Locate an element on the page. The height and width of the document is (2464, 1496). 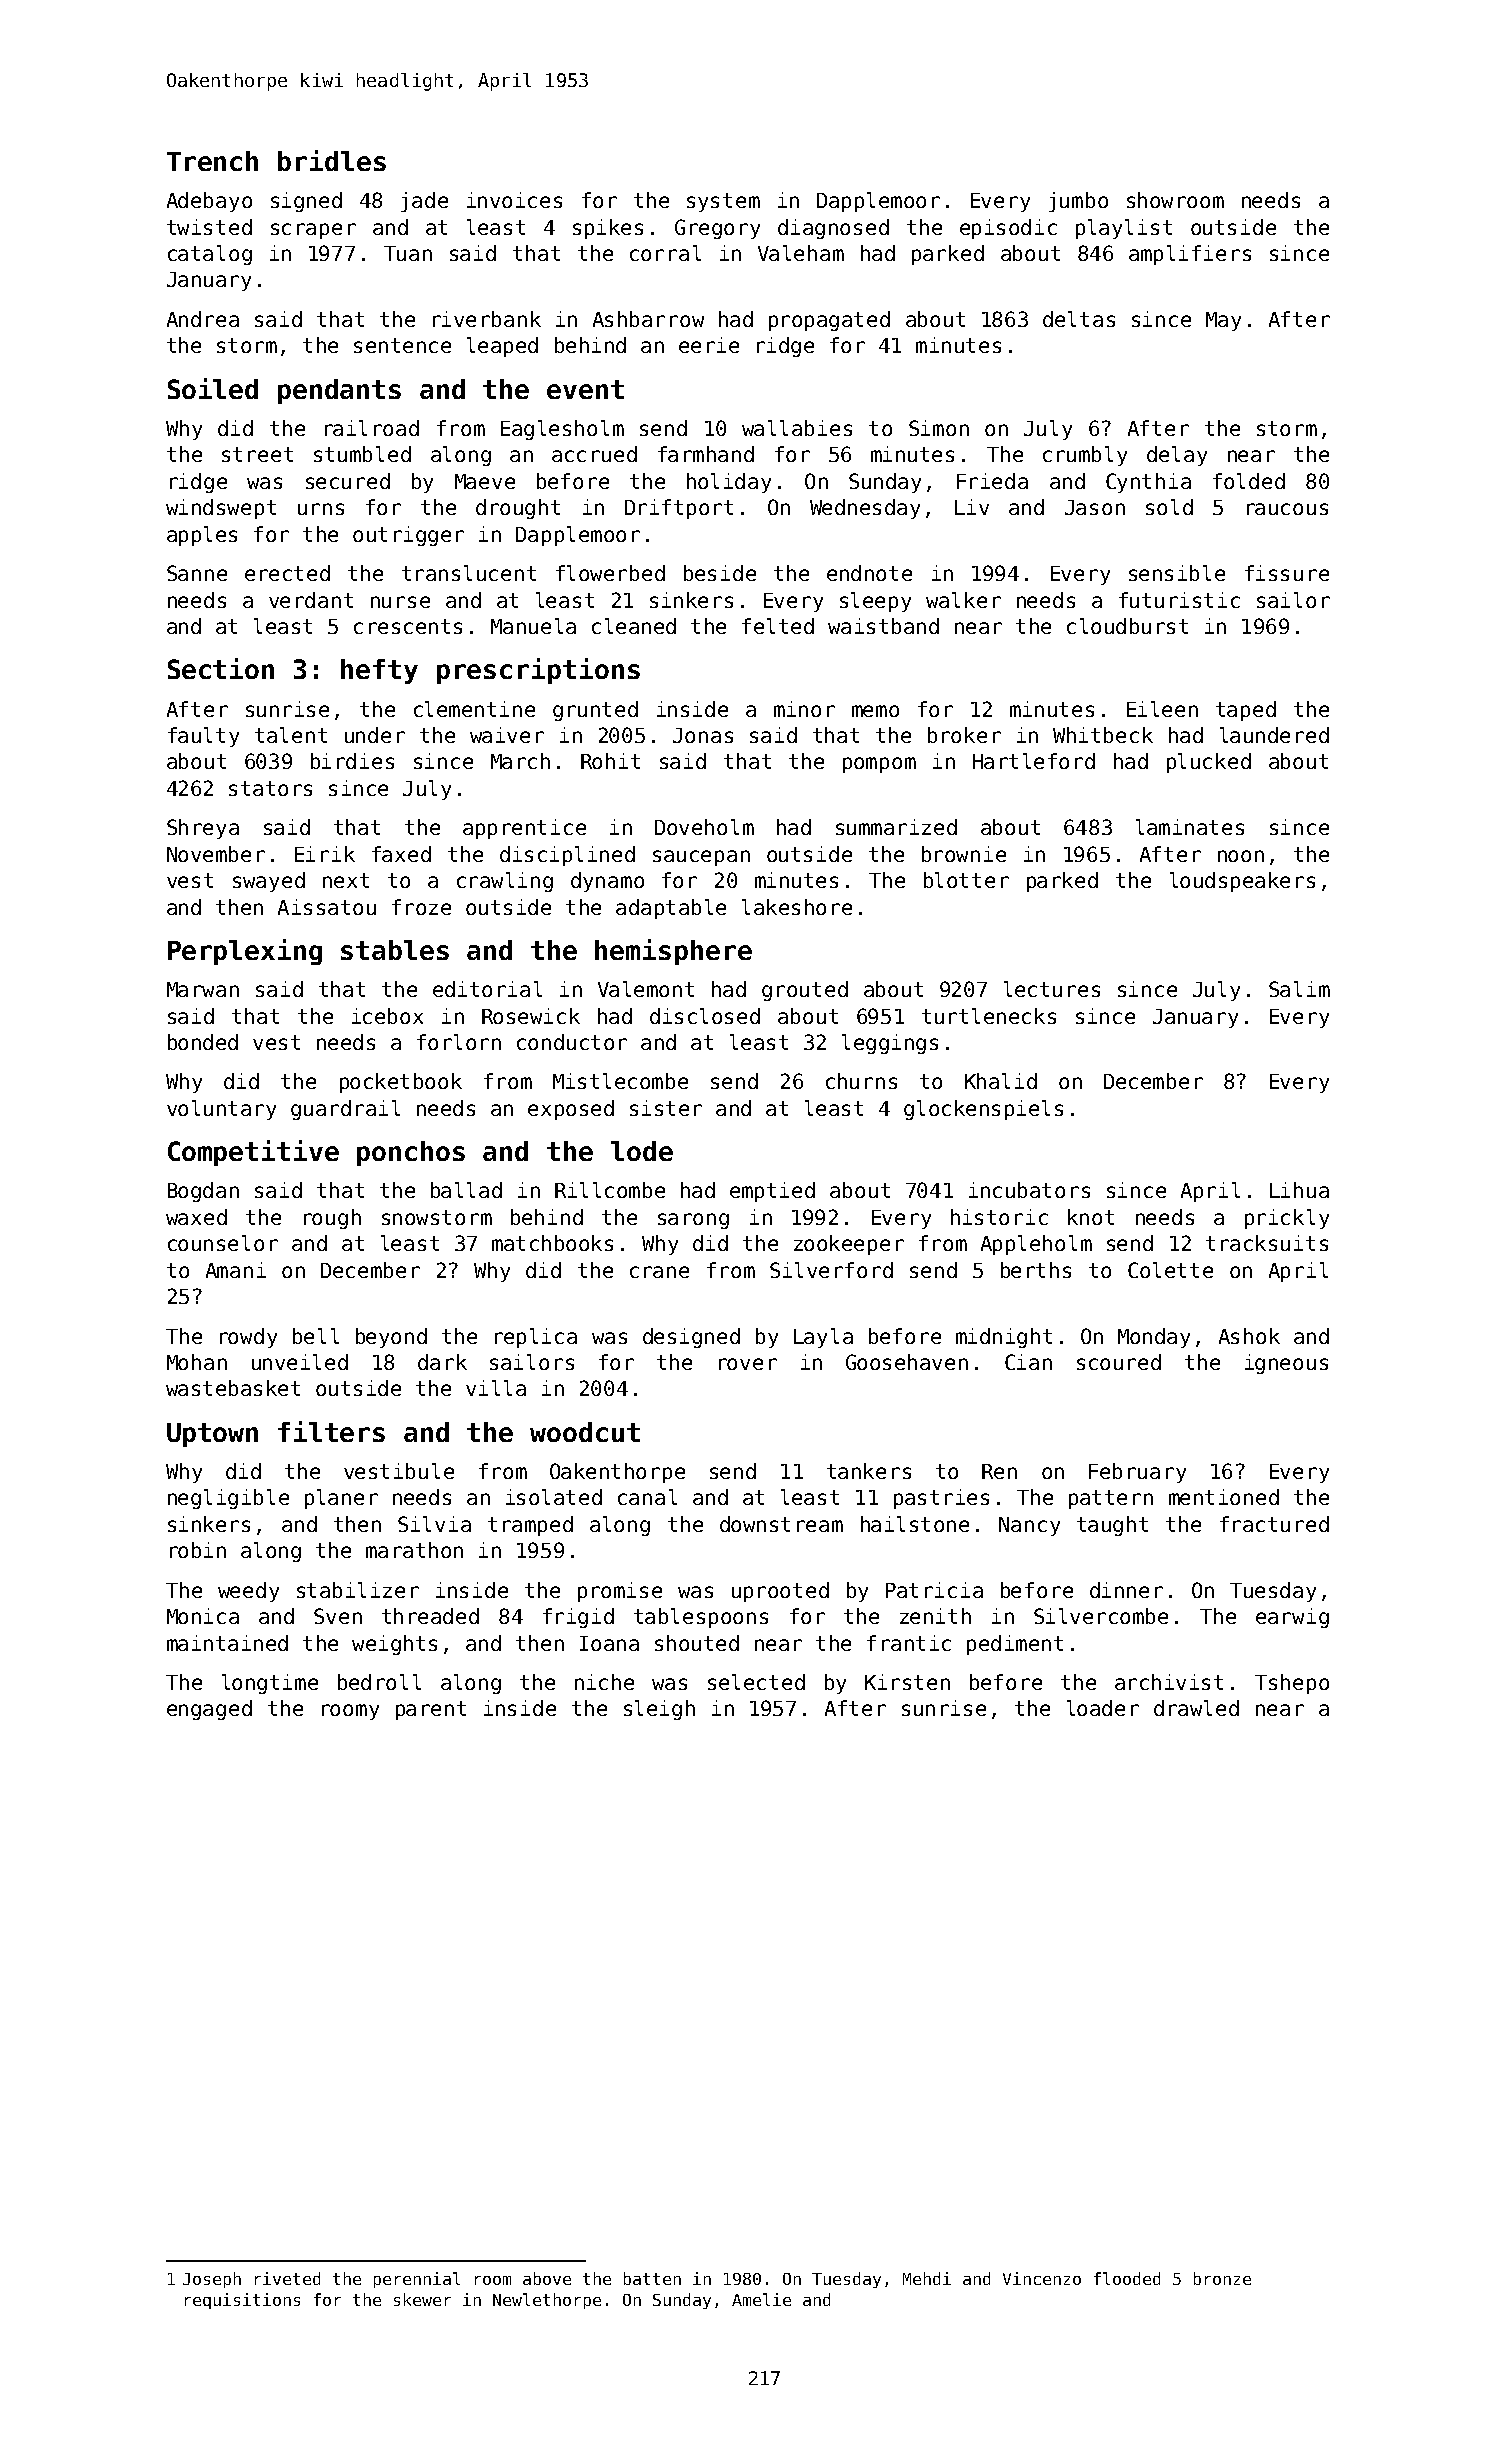
disclosed is located at coordinates (705, 1016).
